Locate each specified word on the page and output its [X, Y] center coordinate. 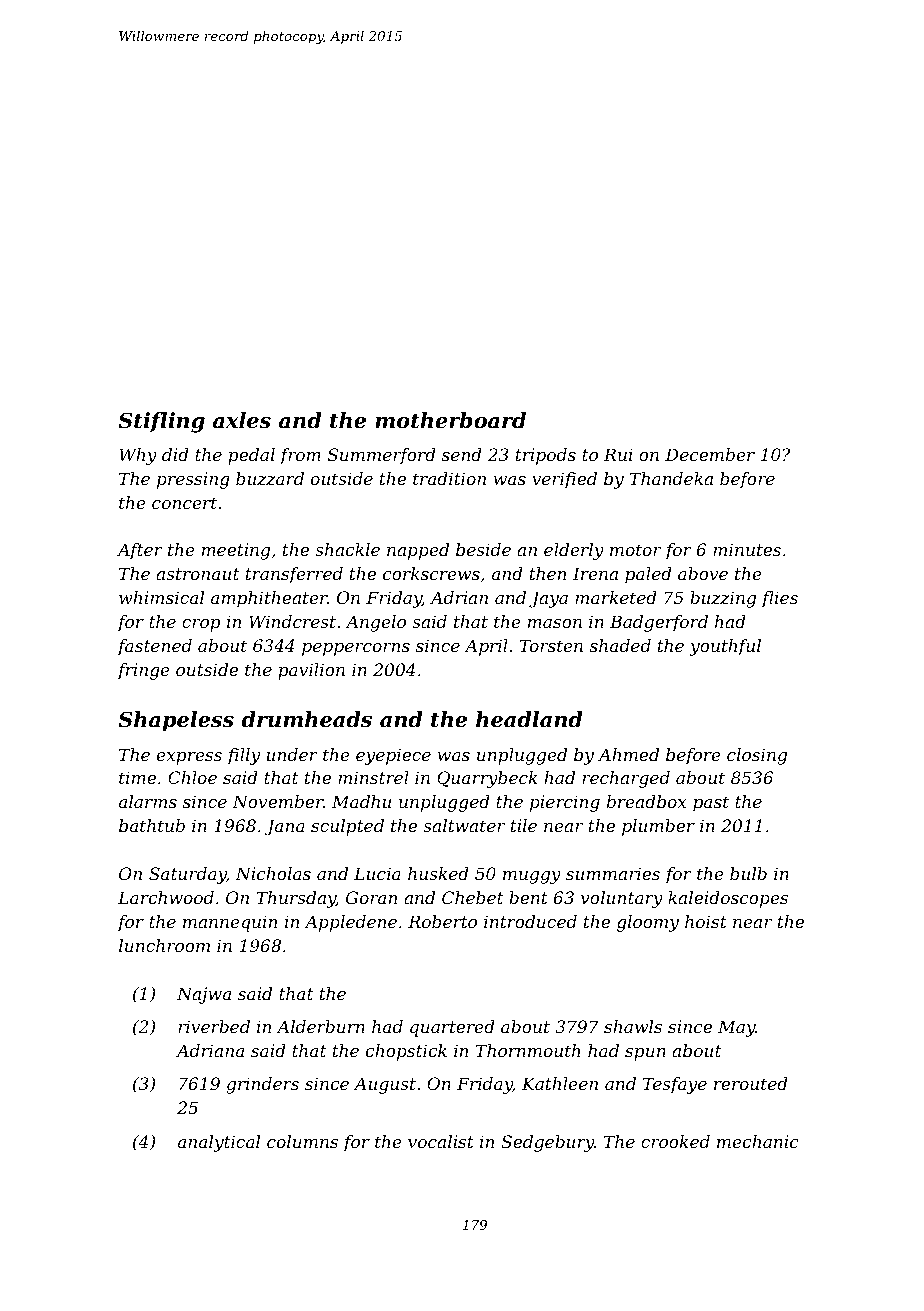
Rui [618, 454]
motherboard [450, 420]
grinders [262, 1085]
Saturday [187, 875]
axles [242, 420]
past [711, 804]
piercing [565, 803]
